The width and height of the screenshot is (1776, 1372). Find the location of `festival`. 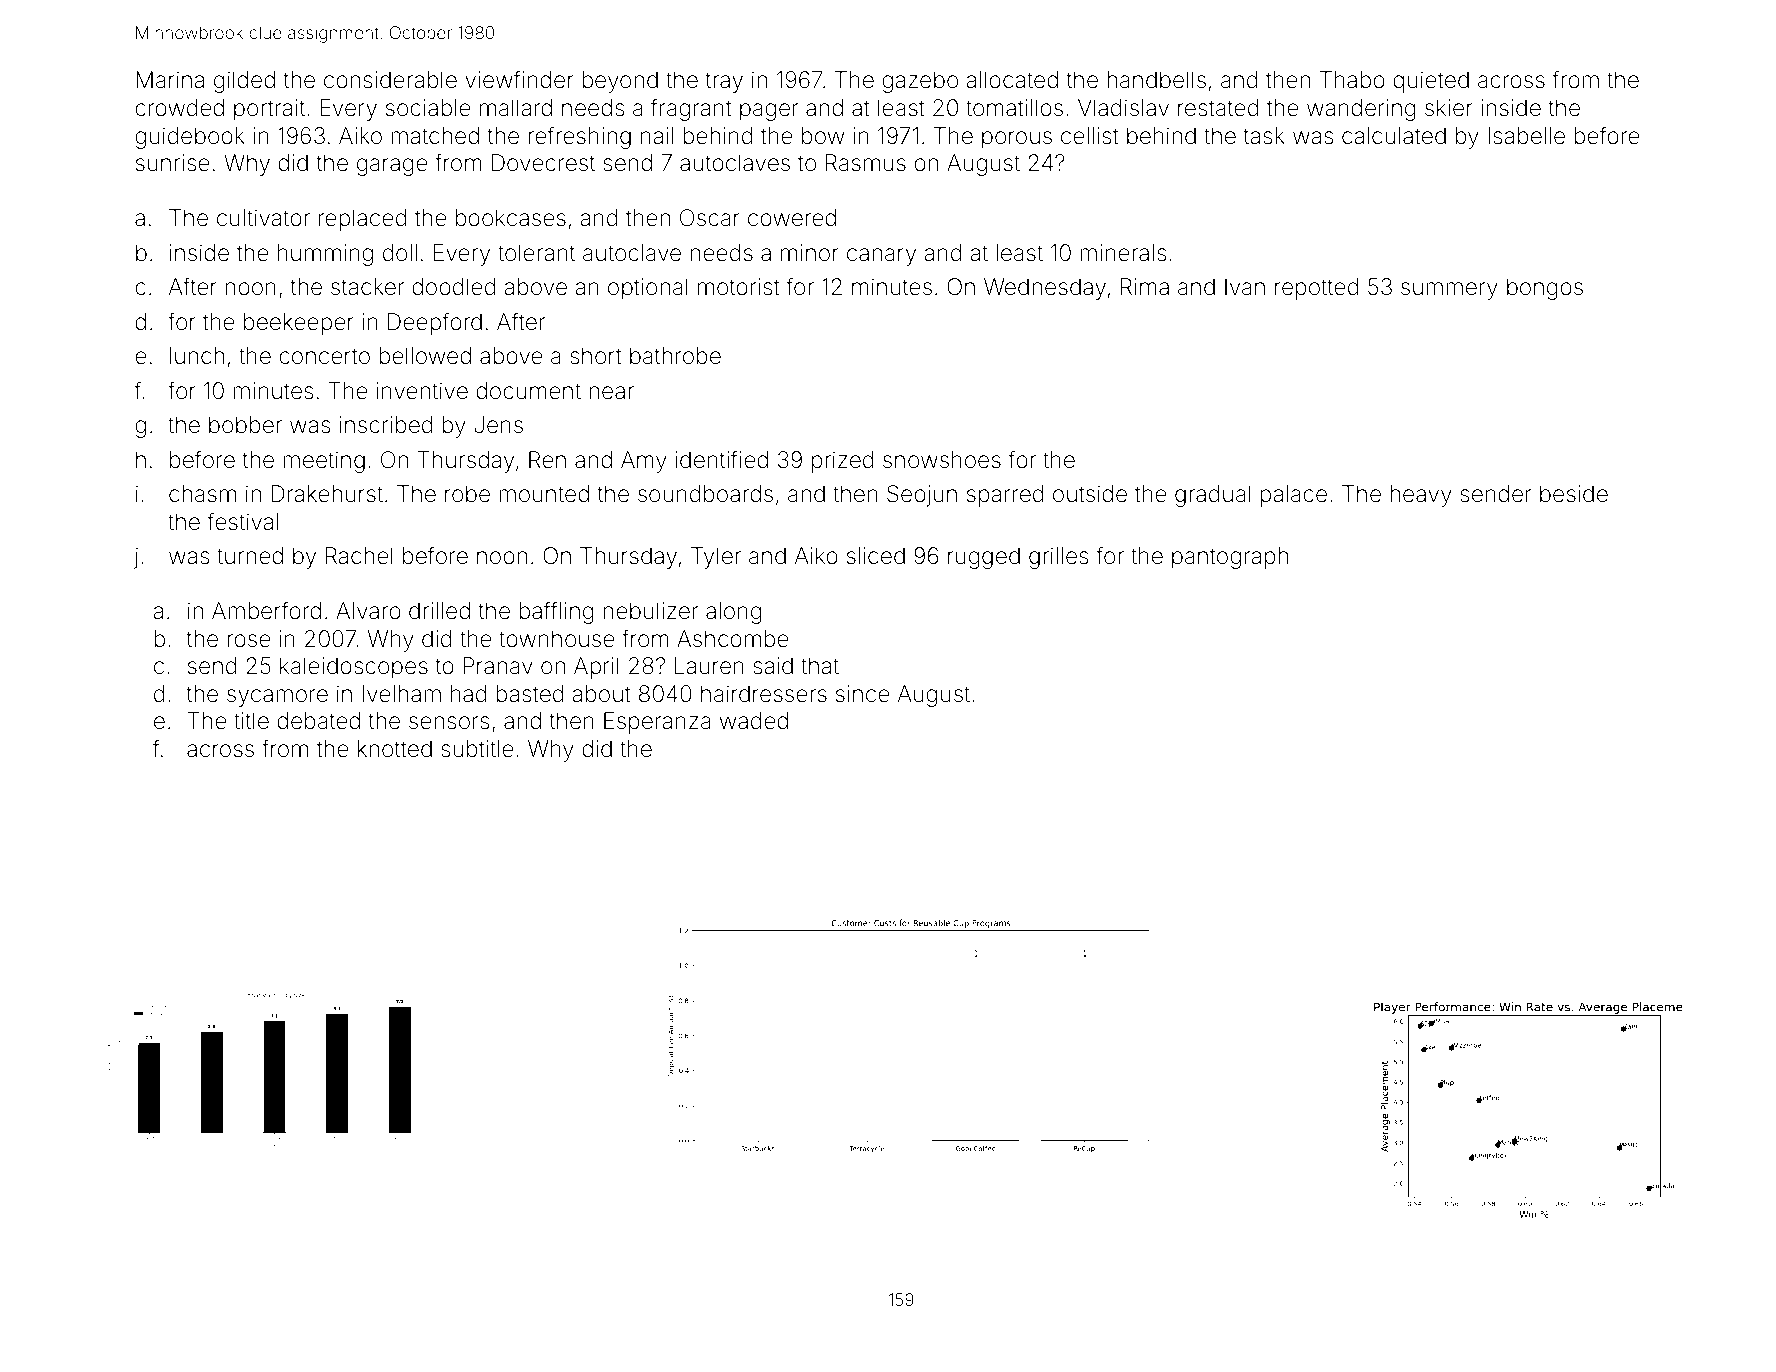

festival is located at coordinates (242, 521).
